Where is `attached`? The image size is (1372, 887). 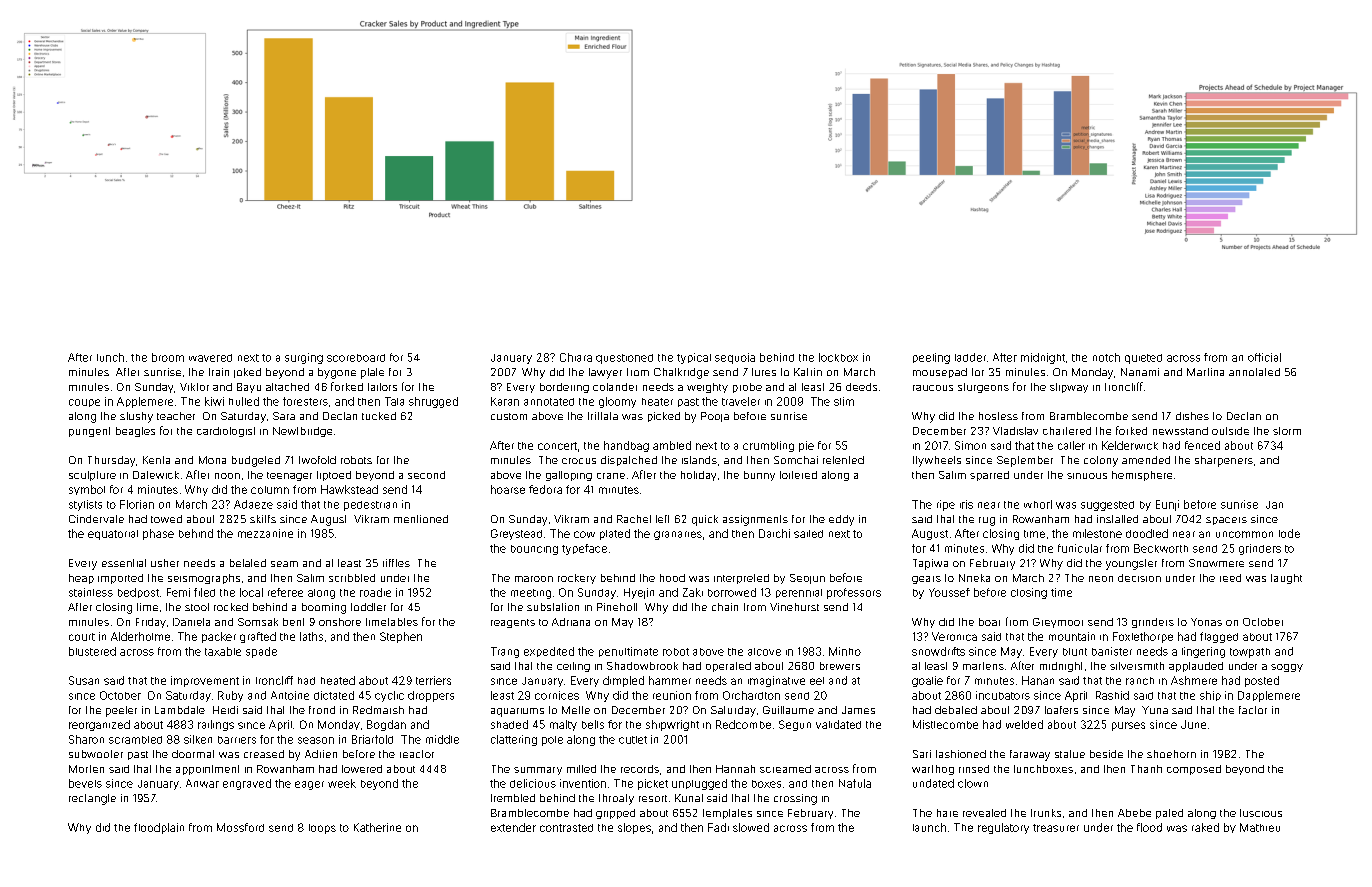 attached is located at coordinates (287, 387).
